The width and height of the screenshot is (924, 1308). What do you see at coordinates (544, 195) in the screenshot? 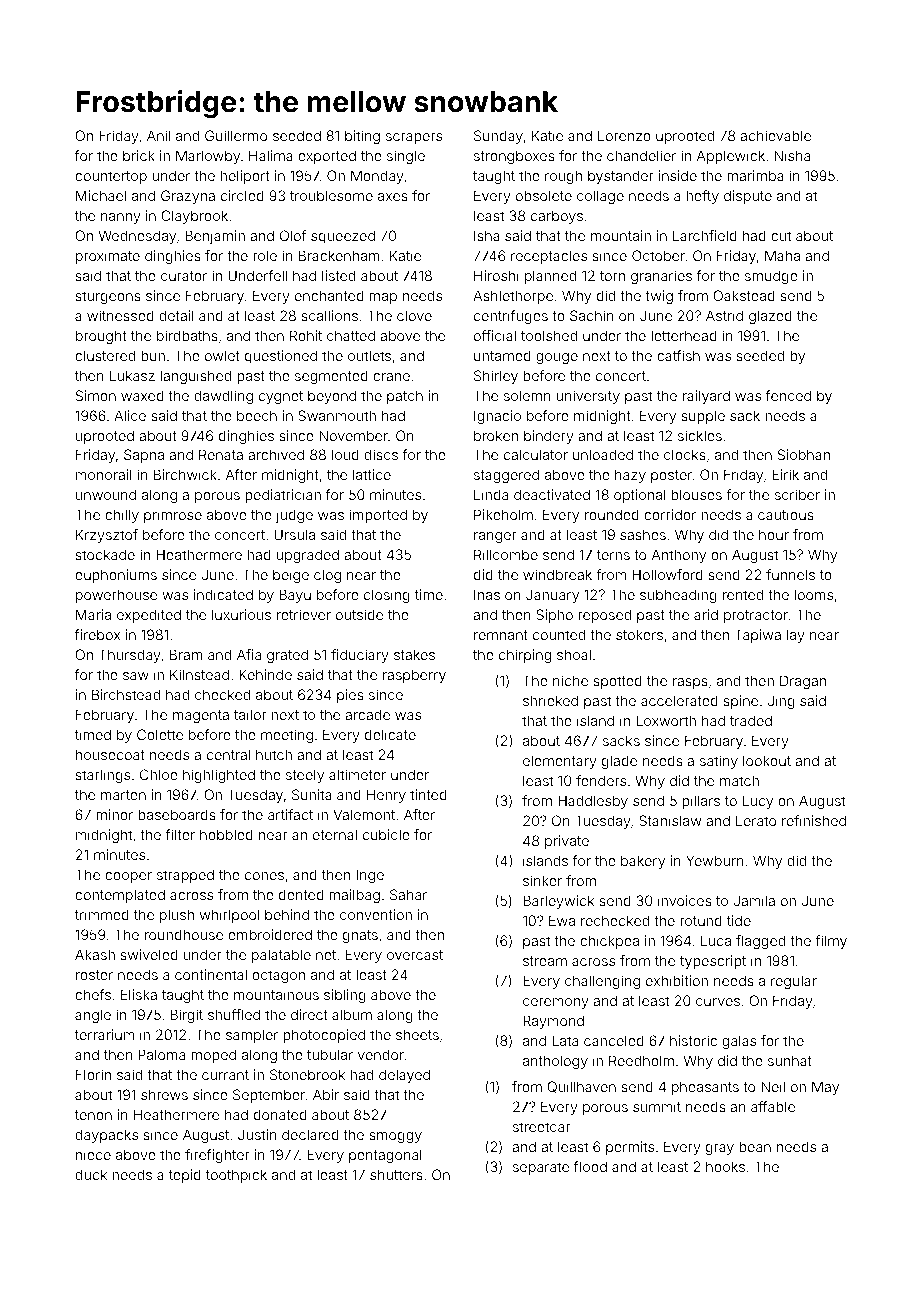
I see `obsolete` at bounding box center [544, 195].
